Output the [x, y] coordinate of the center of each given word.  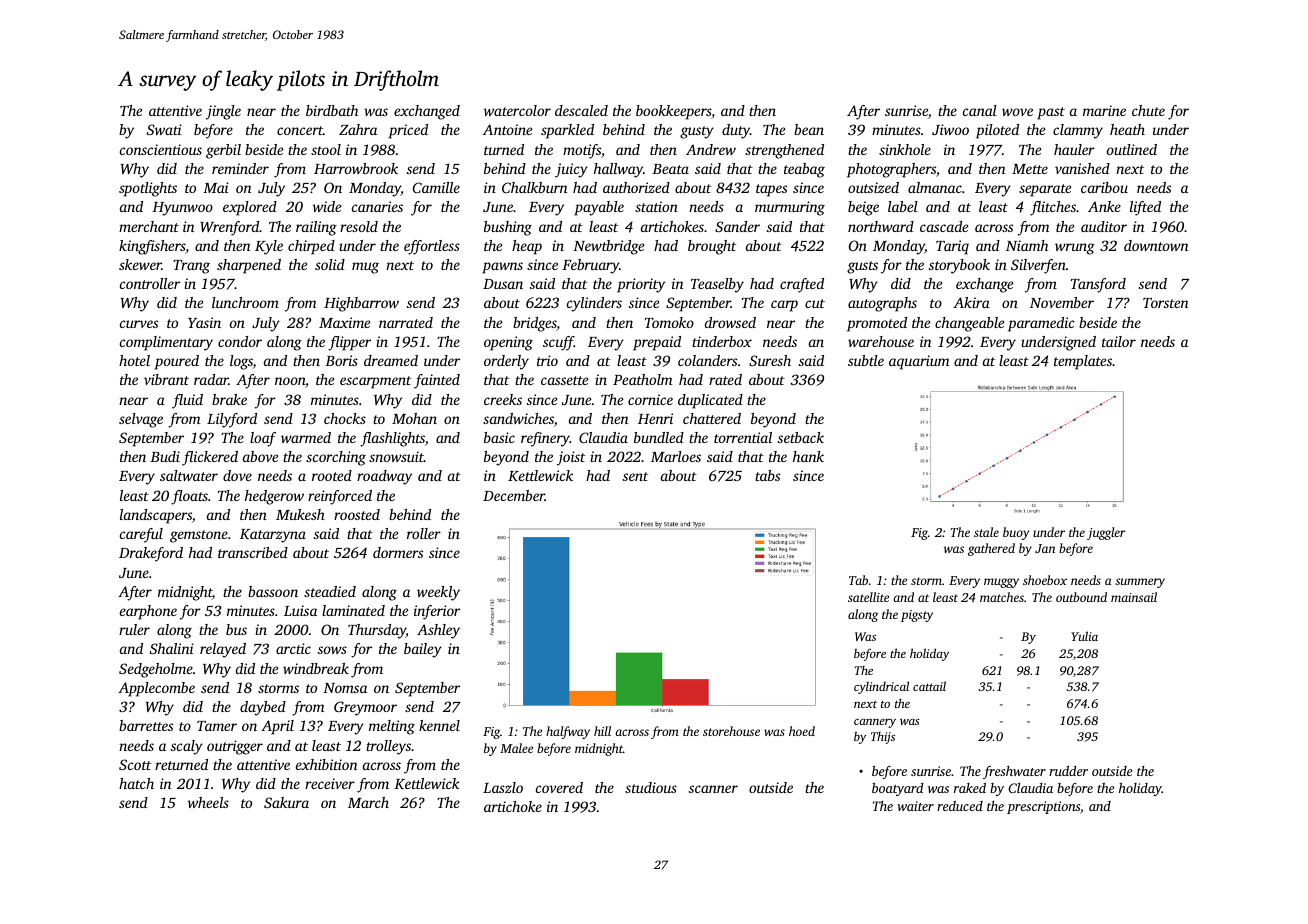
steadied [330, 591]
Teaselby [717, 285]
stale [986, 532]
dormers [398, 552]
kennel [439, 725]
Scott [135, 764]
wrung [1075, 249]
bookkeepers [674, 112]
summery [1140, 583]
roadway [384, 477]
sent [635, 476]
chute [1148, 110]
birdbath [332, 110]
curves [139, 324]
